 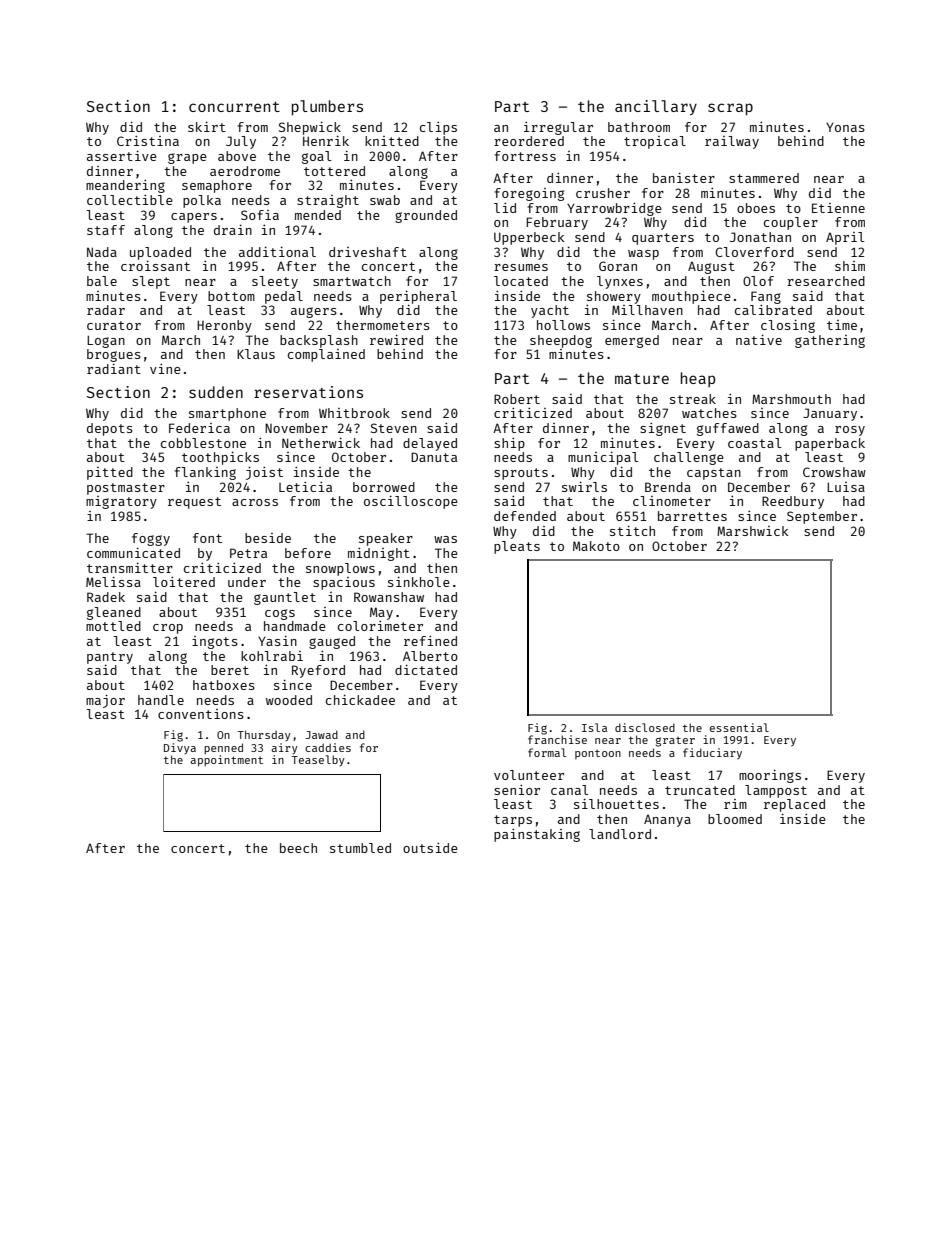 I want to click on ship, so click(x=509, y=444).
